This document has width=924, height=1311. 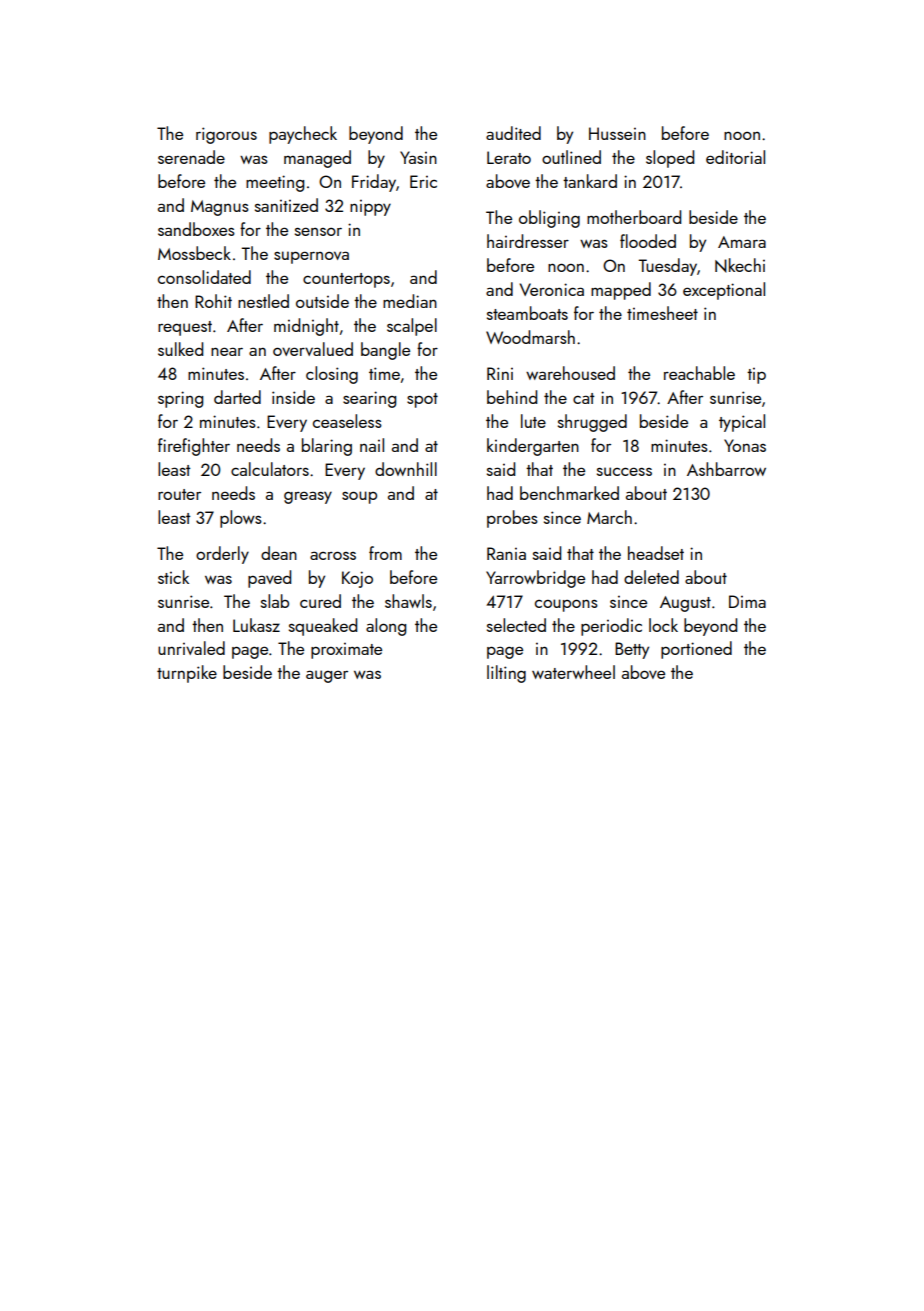 I want to click on paved, so click(x=269, y=579).
